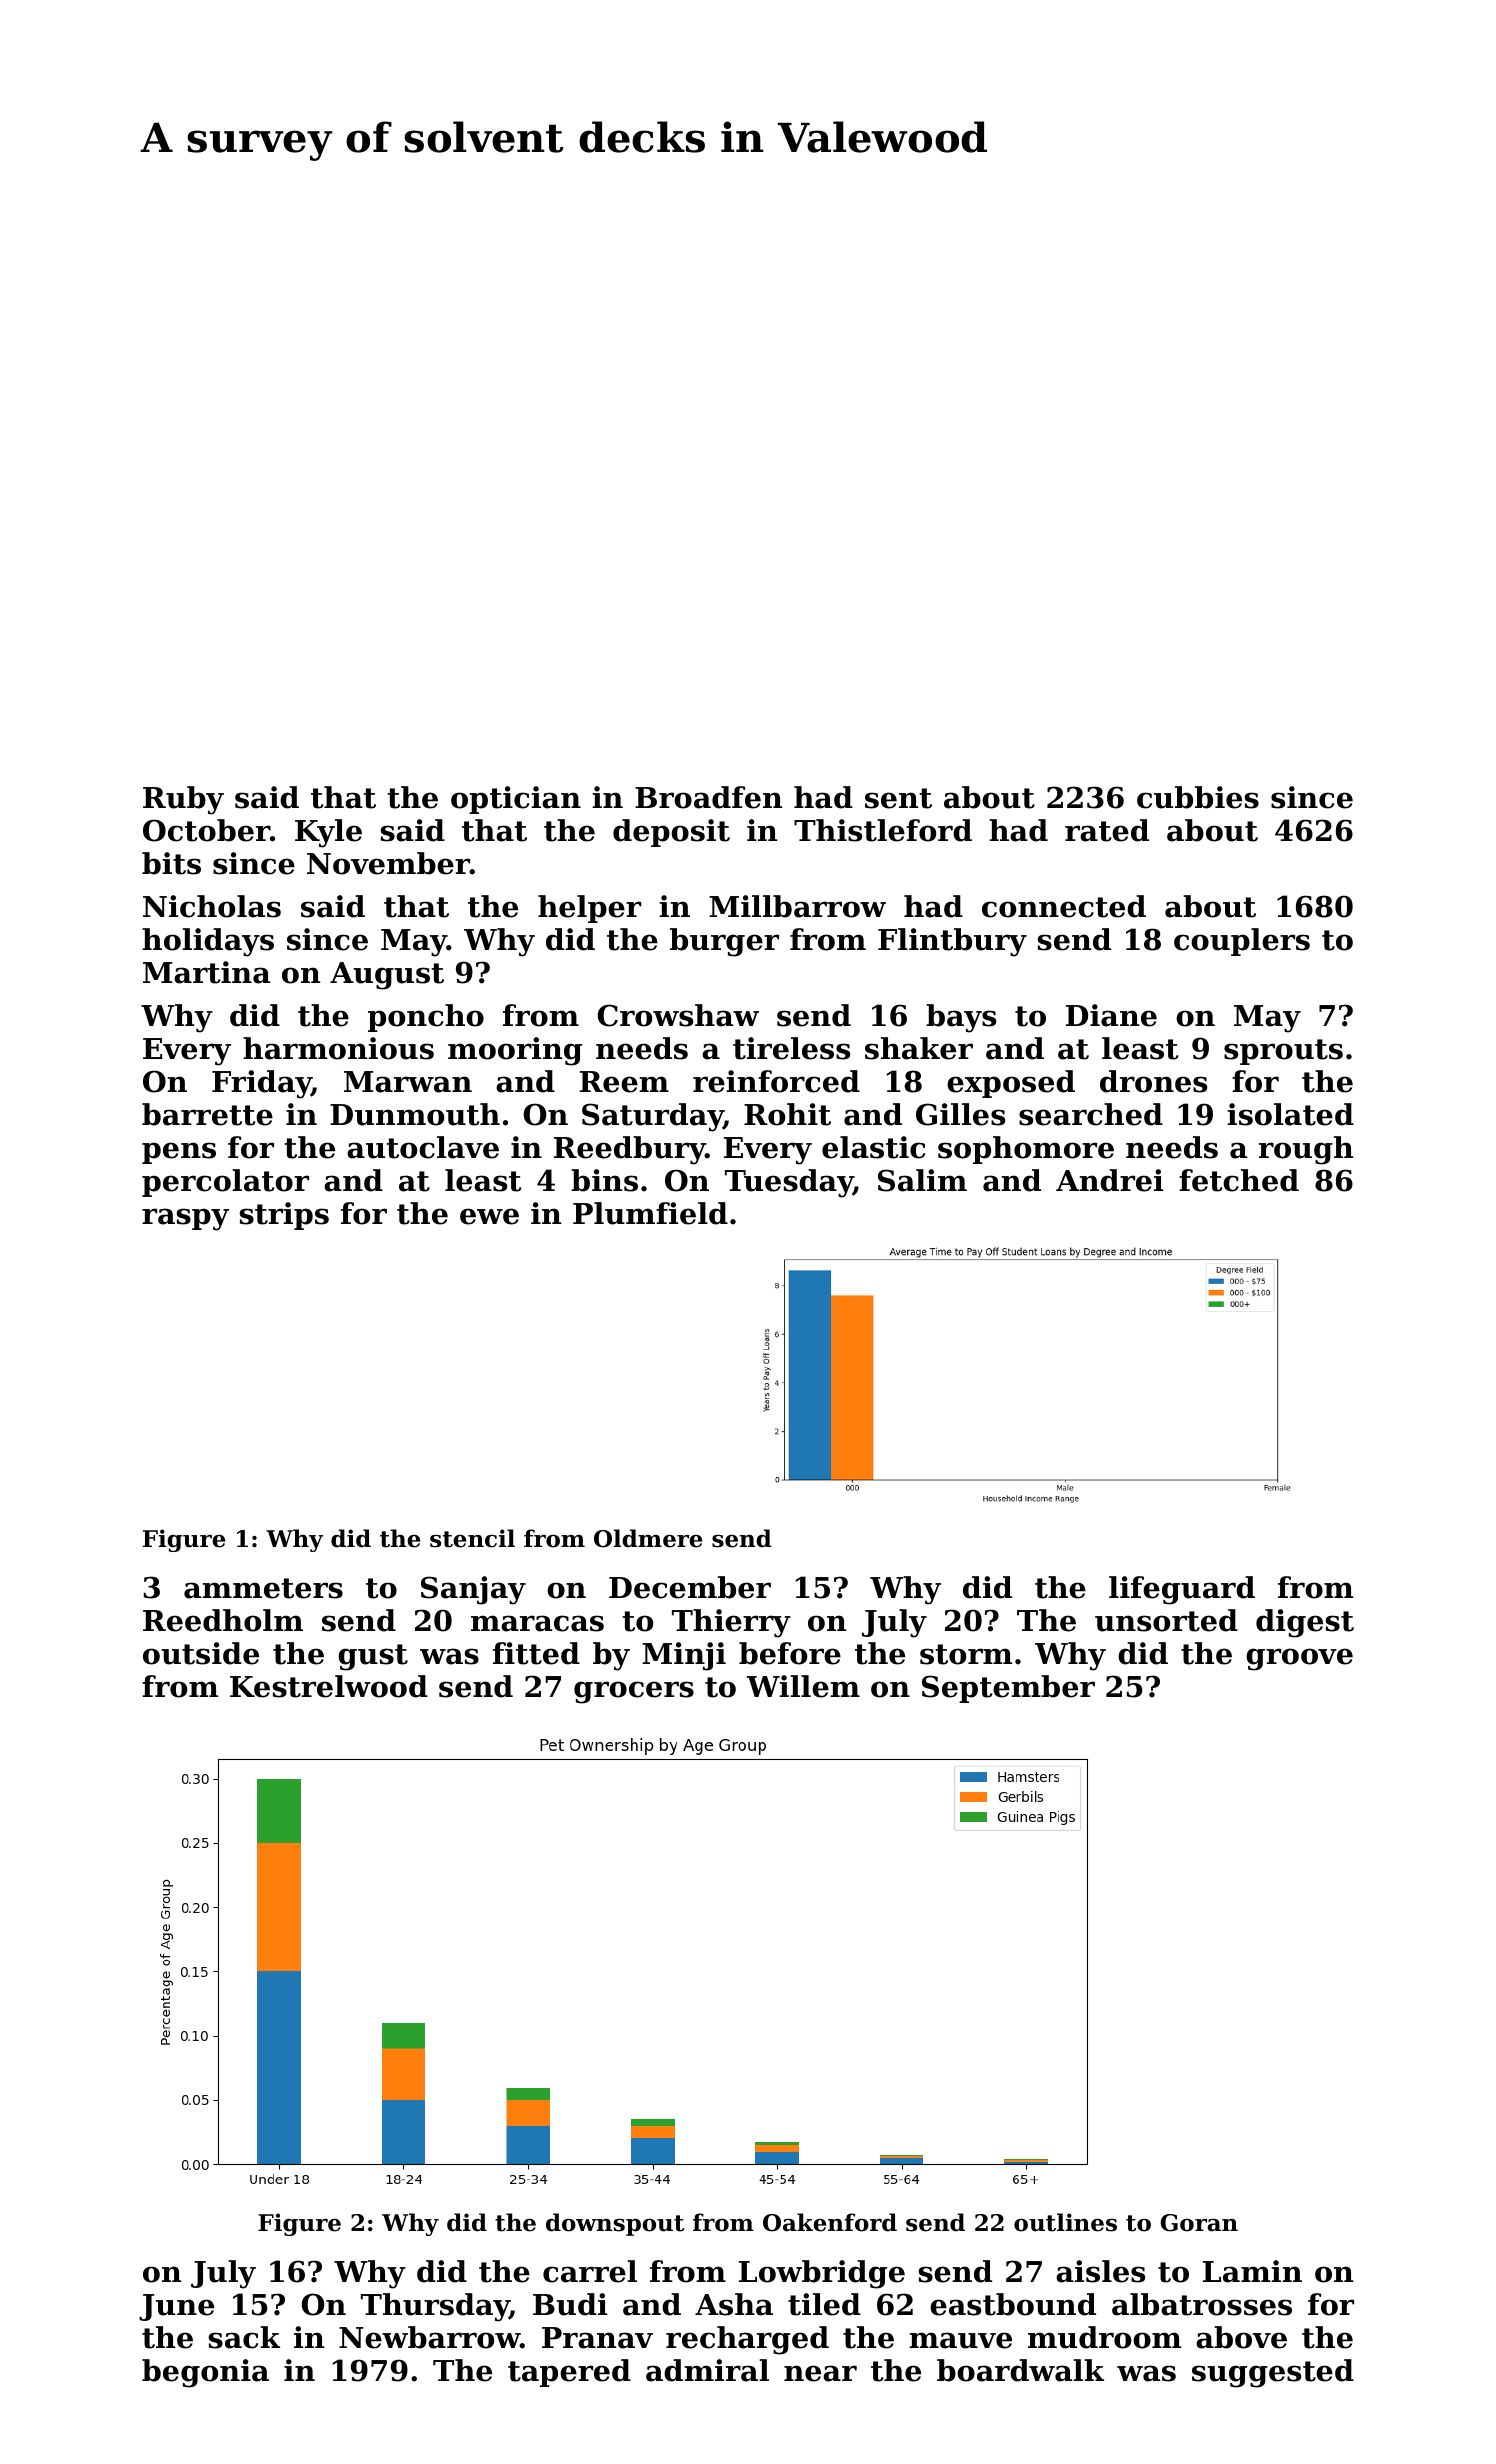  What do you see at coordinates (1239, 1180) in the screenshot?
I see `fetched` at bounding box center [1239, 1180].
